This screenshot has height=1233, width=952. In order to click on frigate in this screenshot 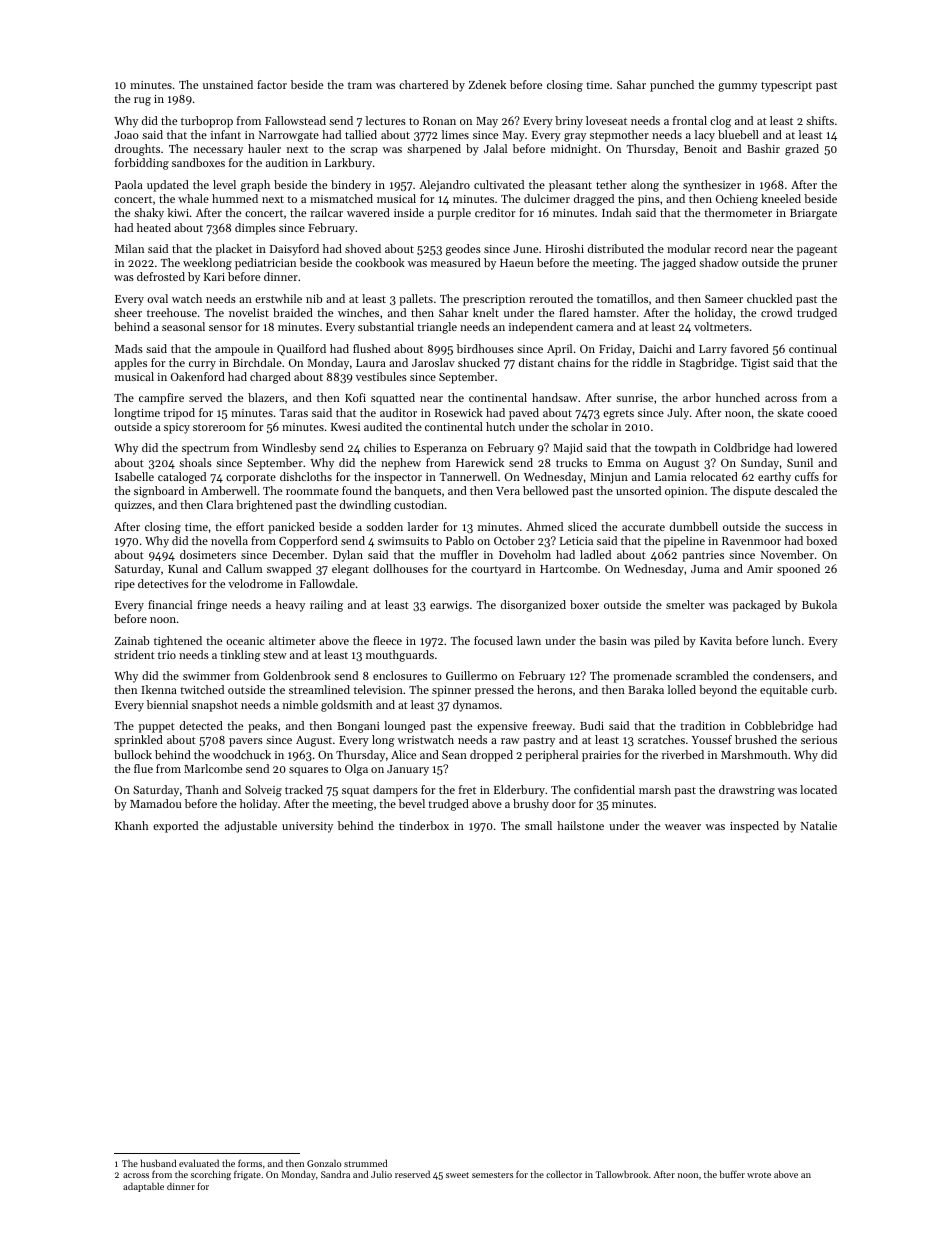, I will do `click(247, 1175)`.
